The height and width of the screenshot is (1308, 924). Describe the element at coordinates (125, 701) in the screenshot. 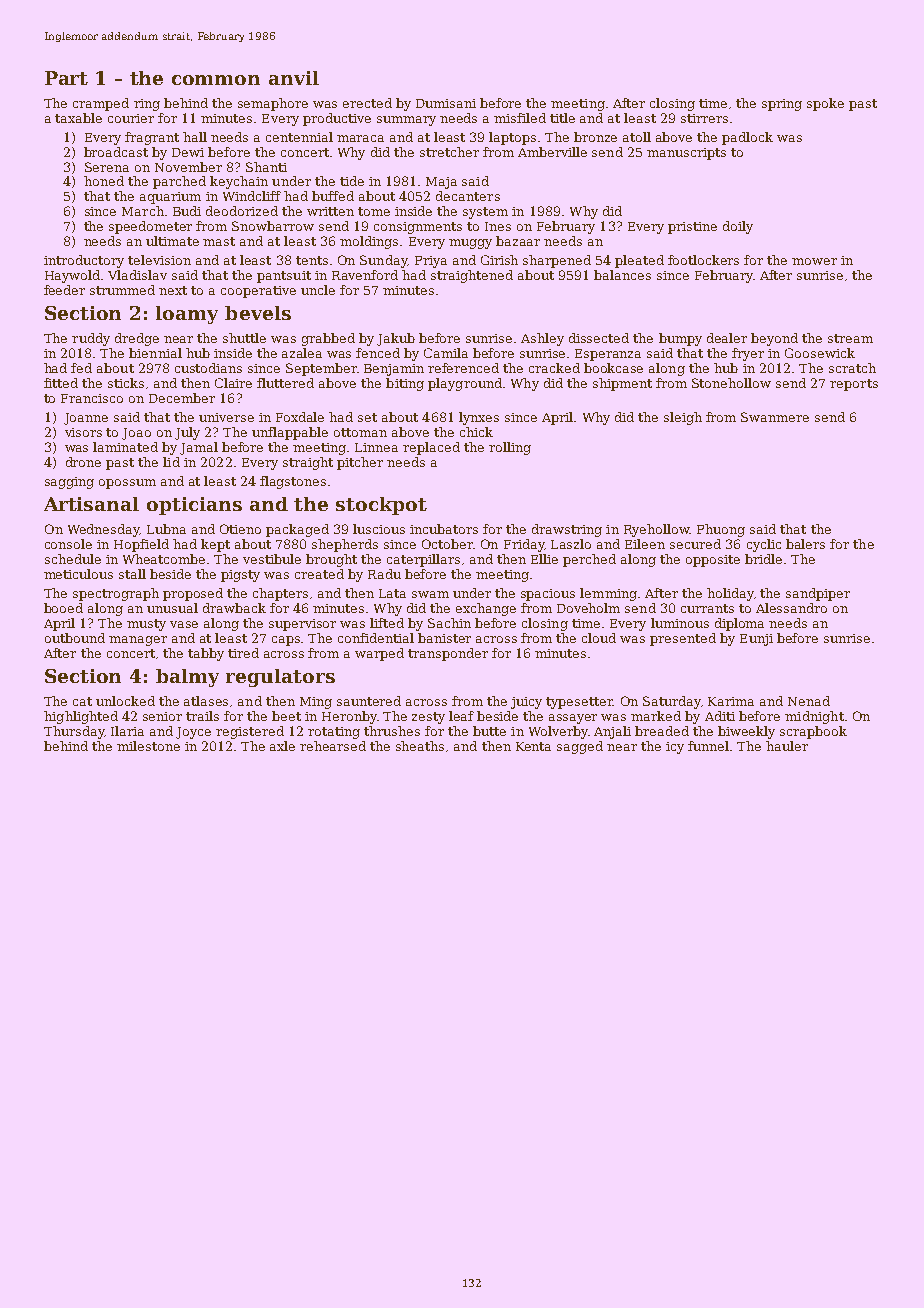

I see `unlocked` at that location.
